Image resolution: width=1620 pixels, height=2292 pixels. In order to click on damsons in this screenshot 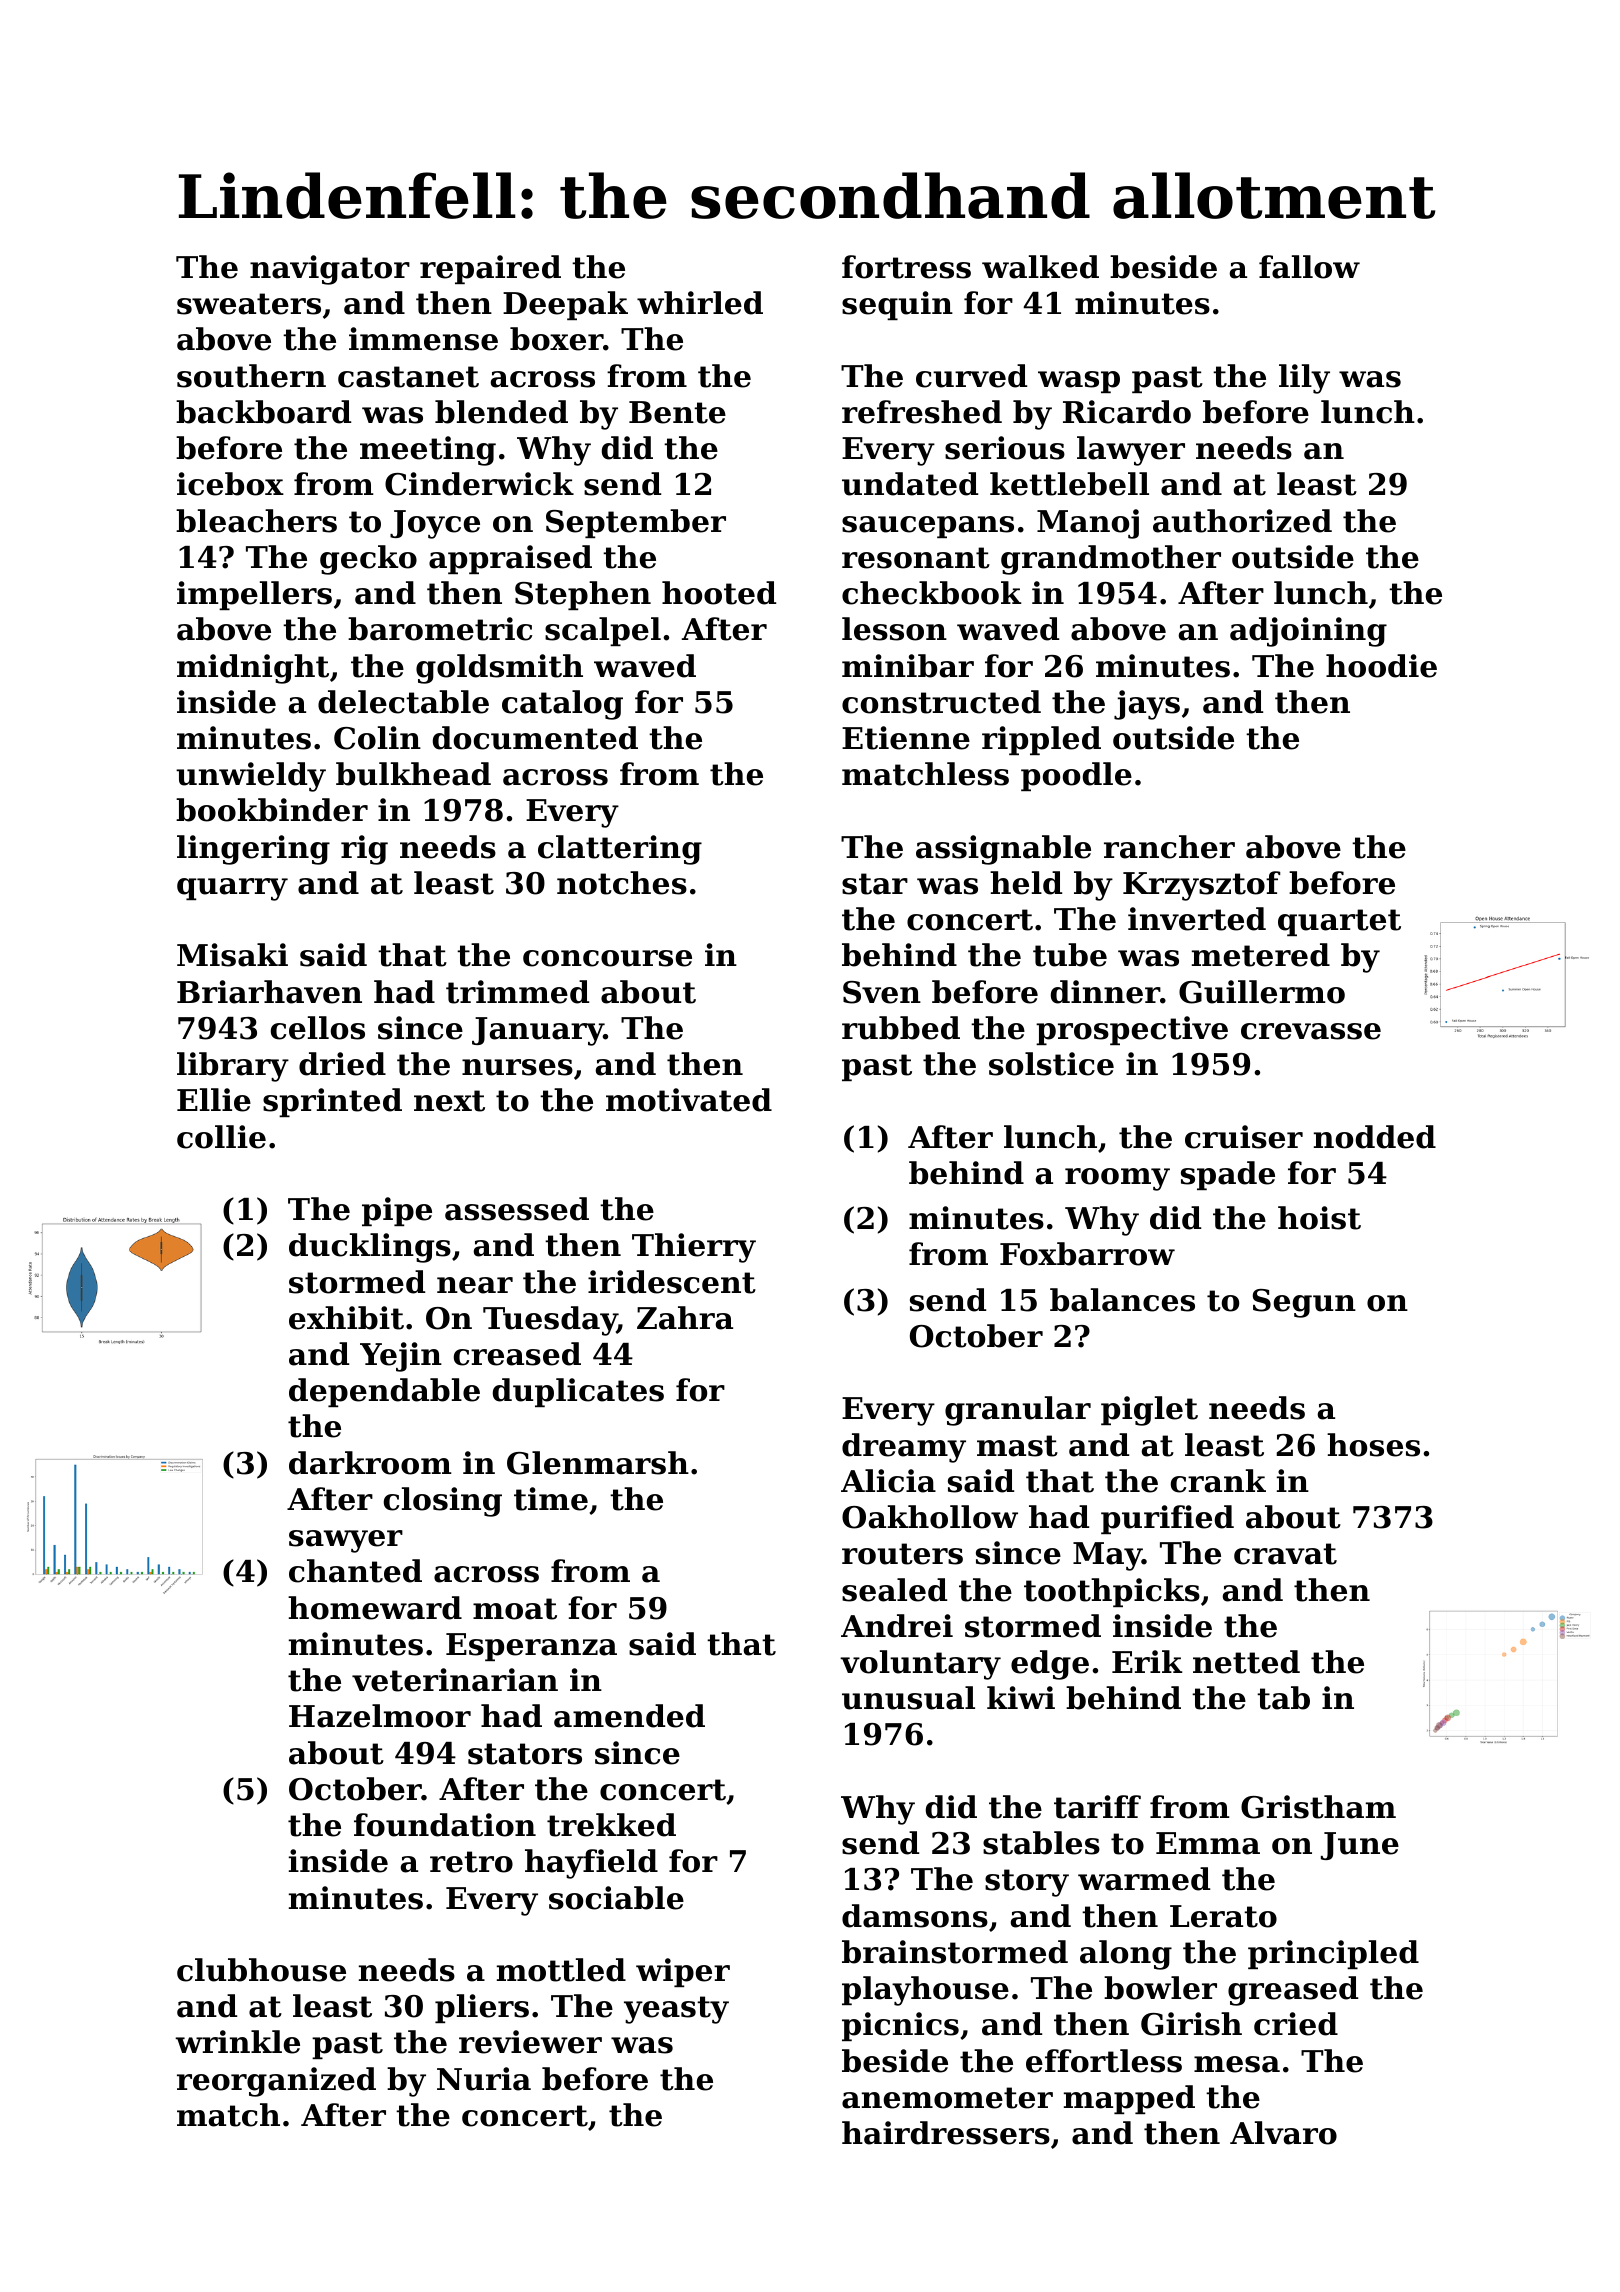, I will do `click(915, 1916)`.
